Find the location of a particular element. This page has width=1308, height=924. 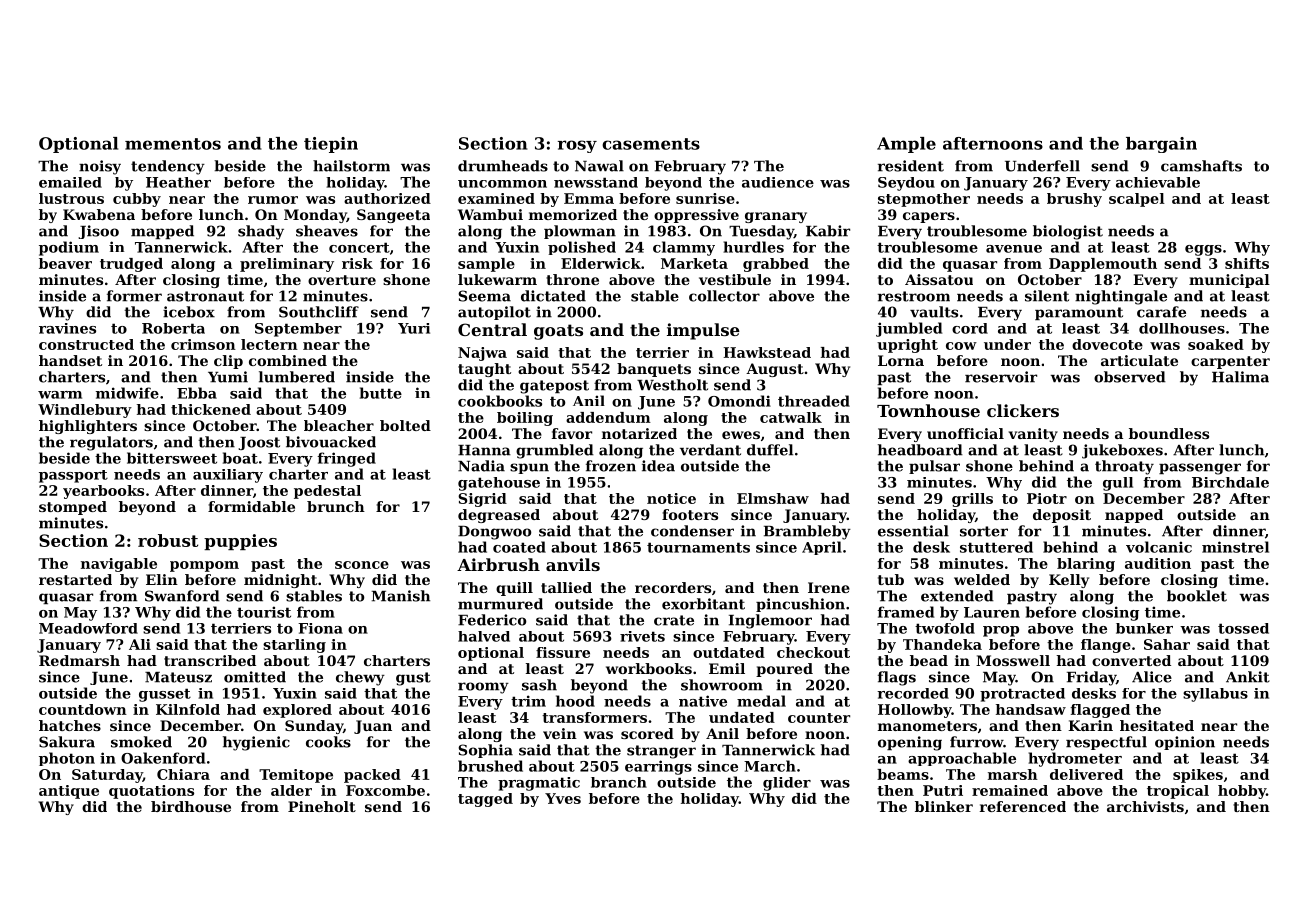

lustrous is located at coordinates (71, 198).
